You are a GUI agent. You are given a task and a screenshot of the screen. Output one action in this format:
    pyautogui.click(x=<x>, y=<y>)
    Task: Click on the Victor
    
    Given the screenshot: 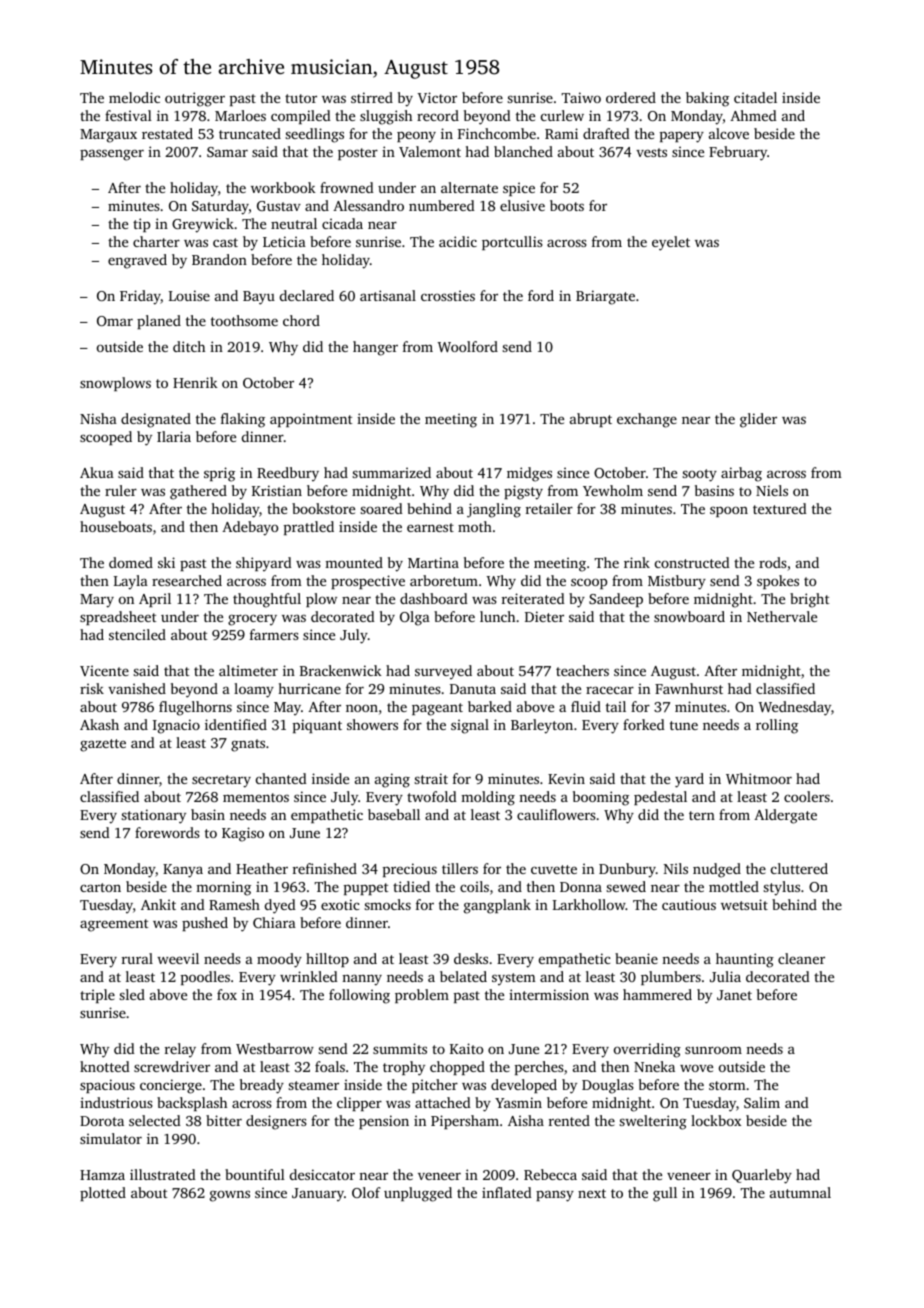 What is the action you would take?
    pyautogui.click(x=437, y=97)
